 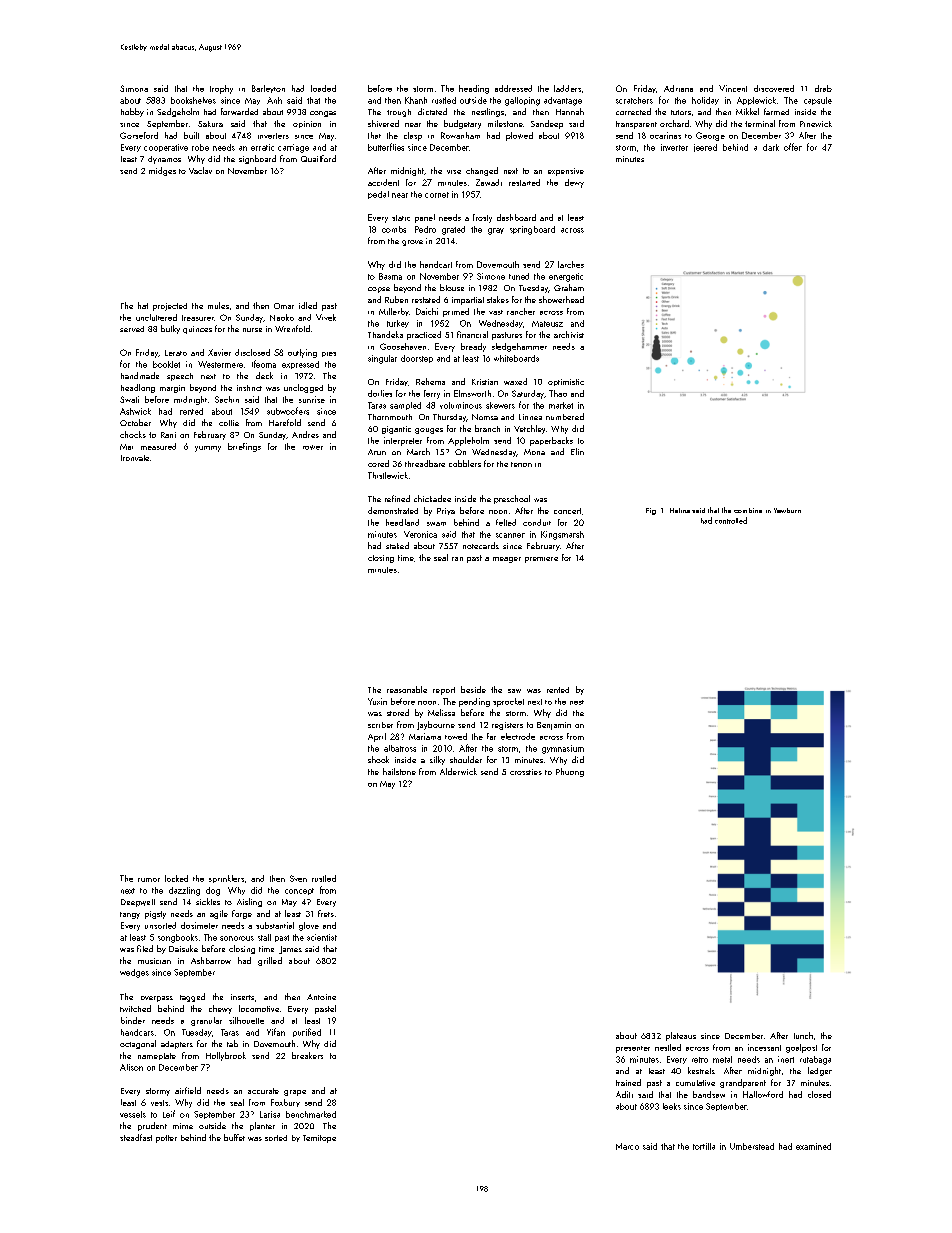 What do you see at coordinates (704, 1146) in the page?
I see `tortilla` at bounding box center [704, 1146].
